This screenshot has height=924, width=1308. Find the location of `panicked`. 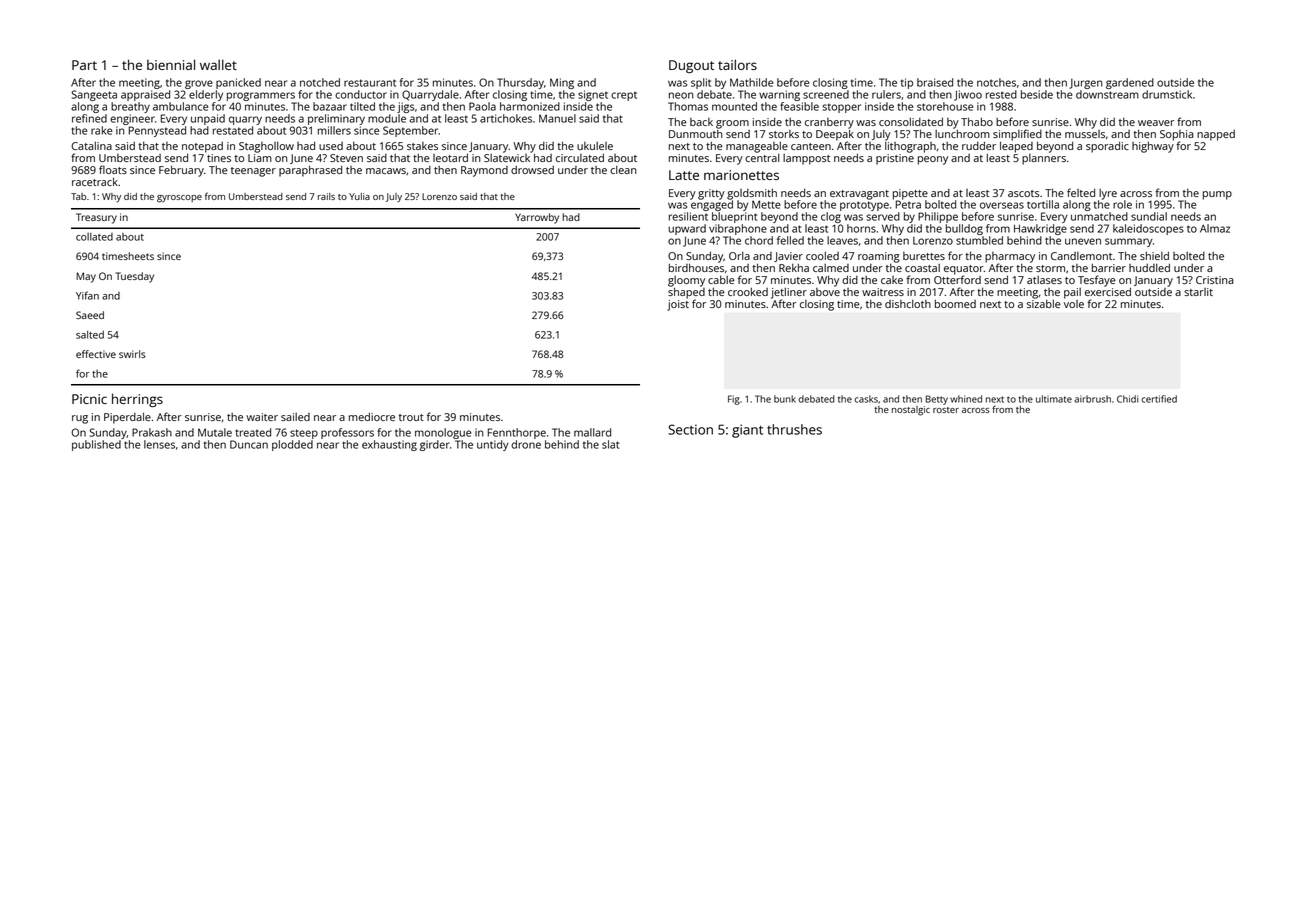

panicked is located at coordinates (238, 83).
